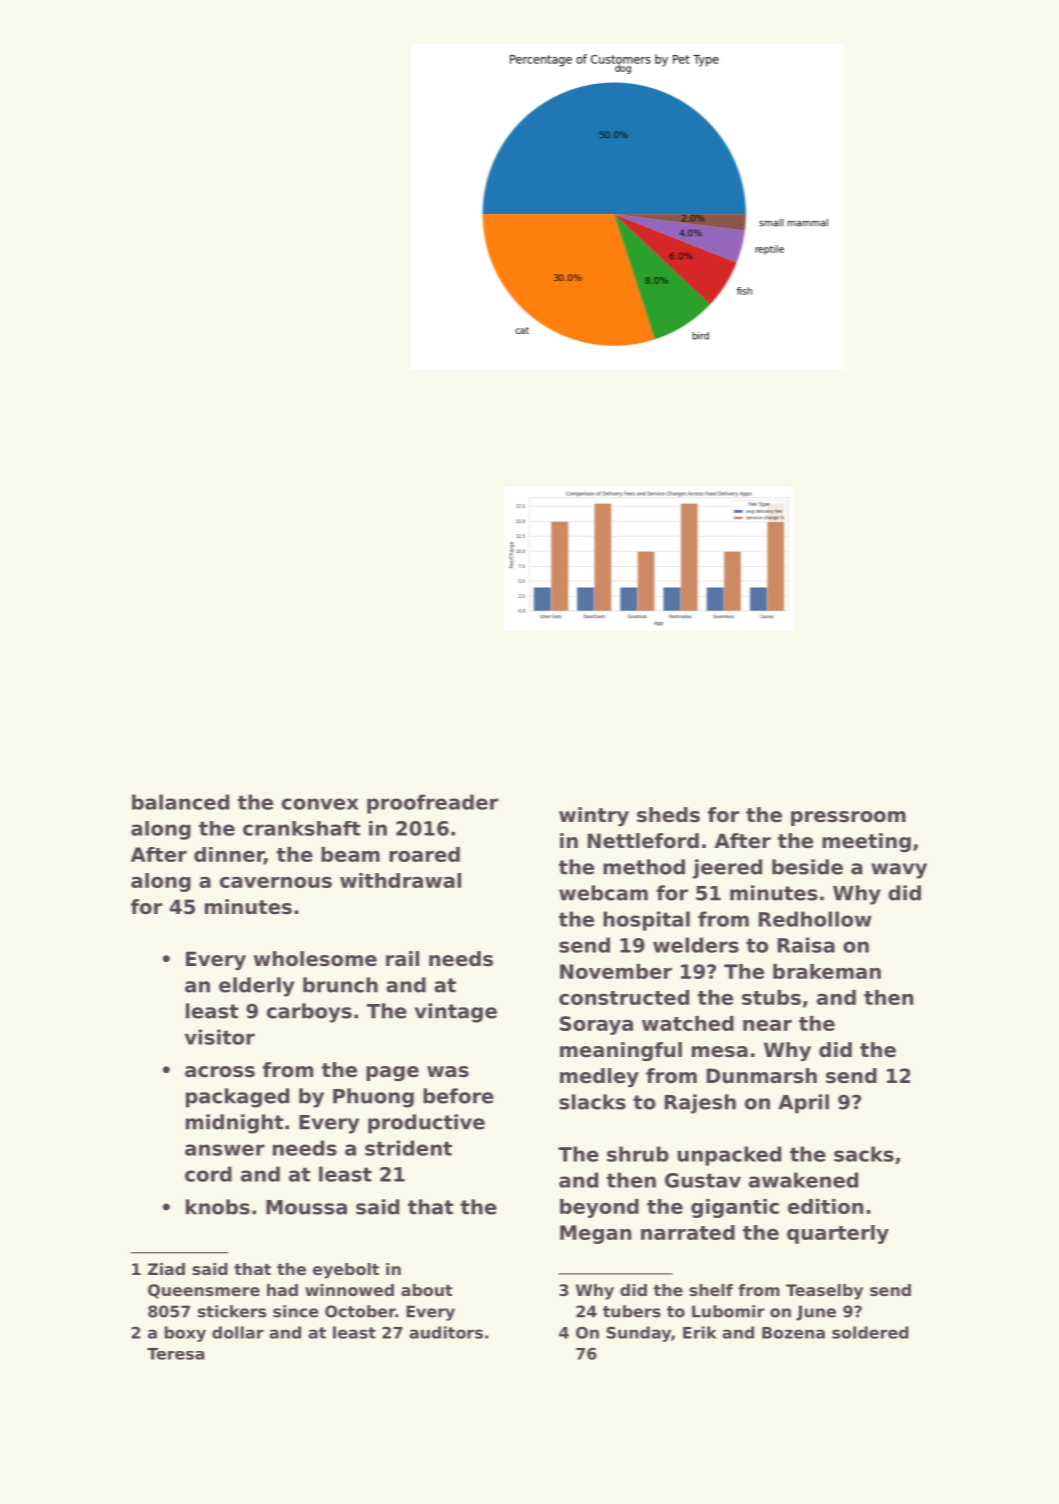 The height and width of the page is (1504, 1059). Describe the element at coordinates (166, 1269) in the page. I see `Ziad` at that location.
